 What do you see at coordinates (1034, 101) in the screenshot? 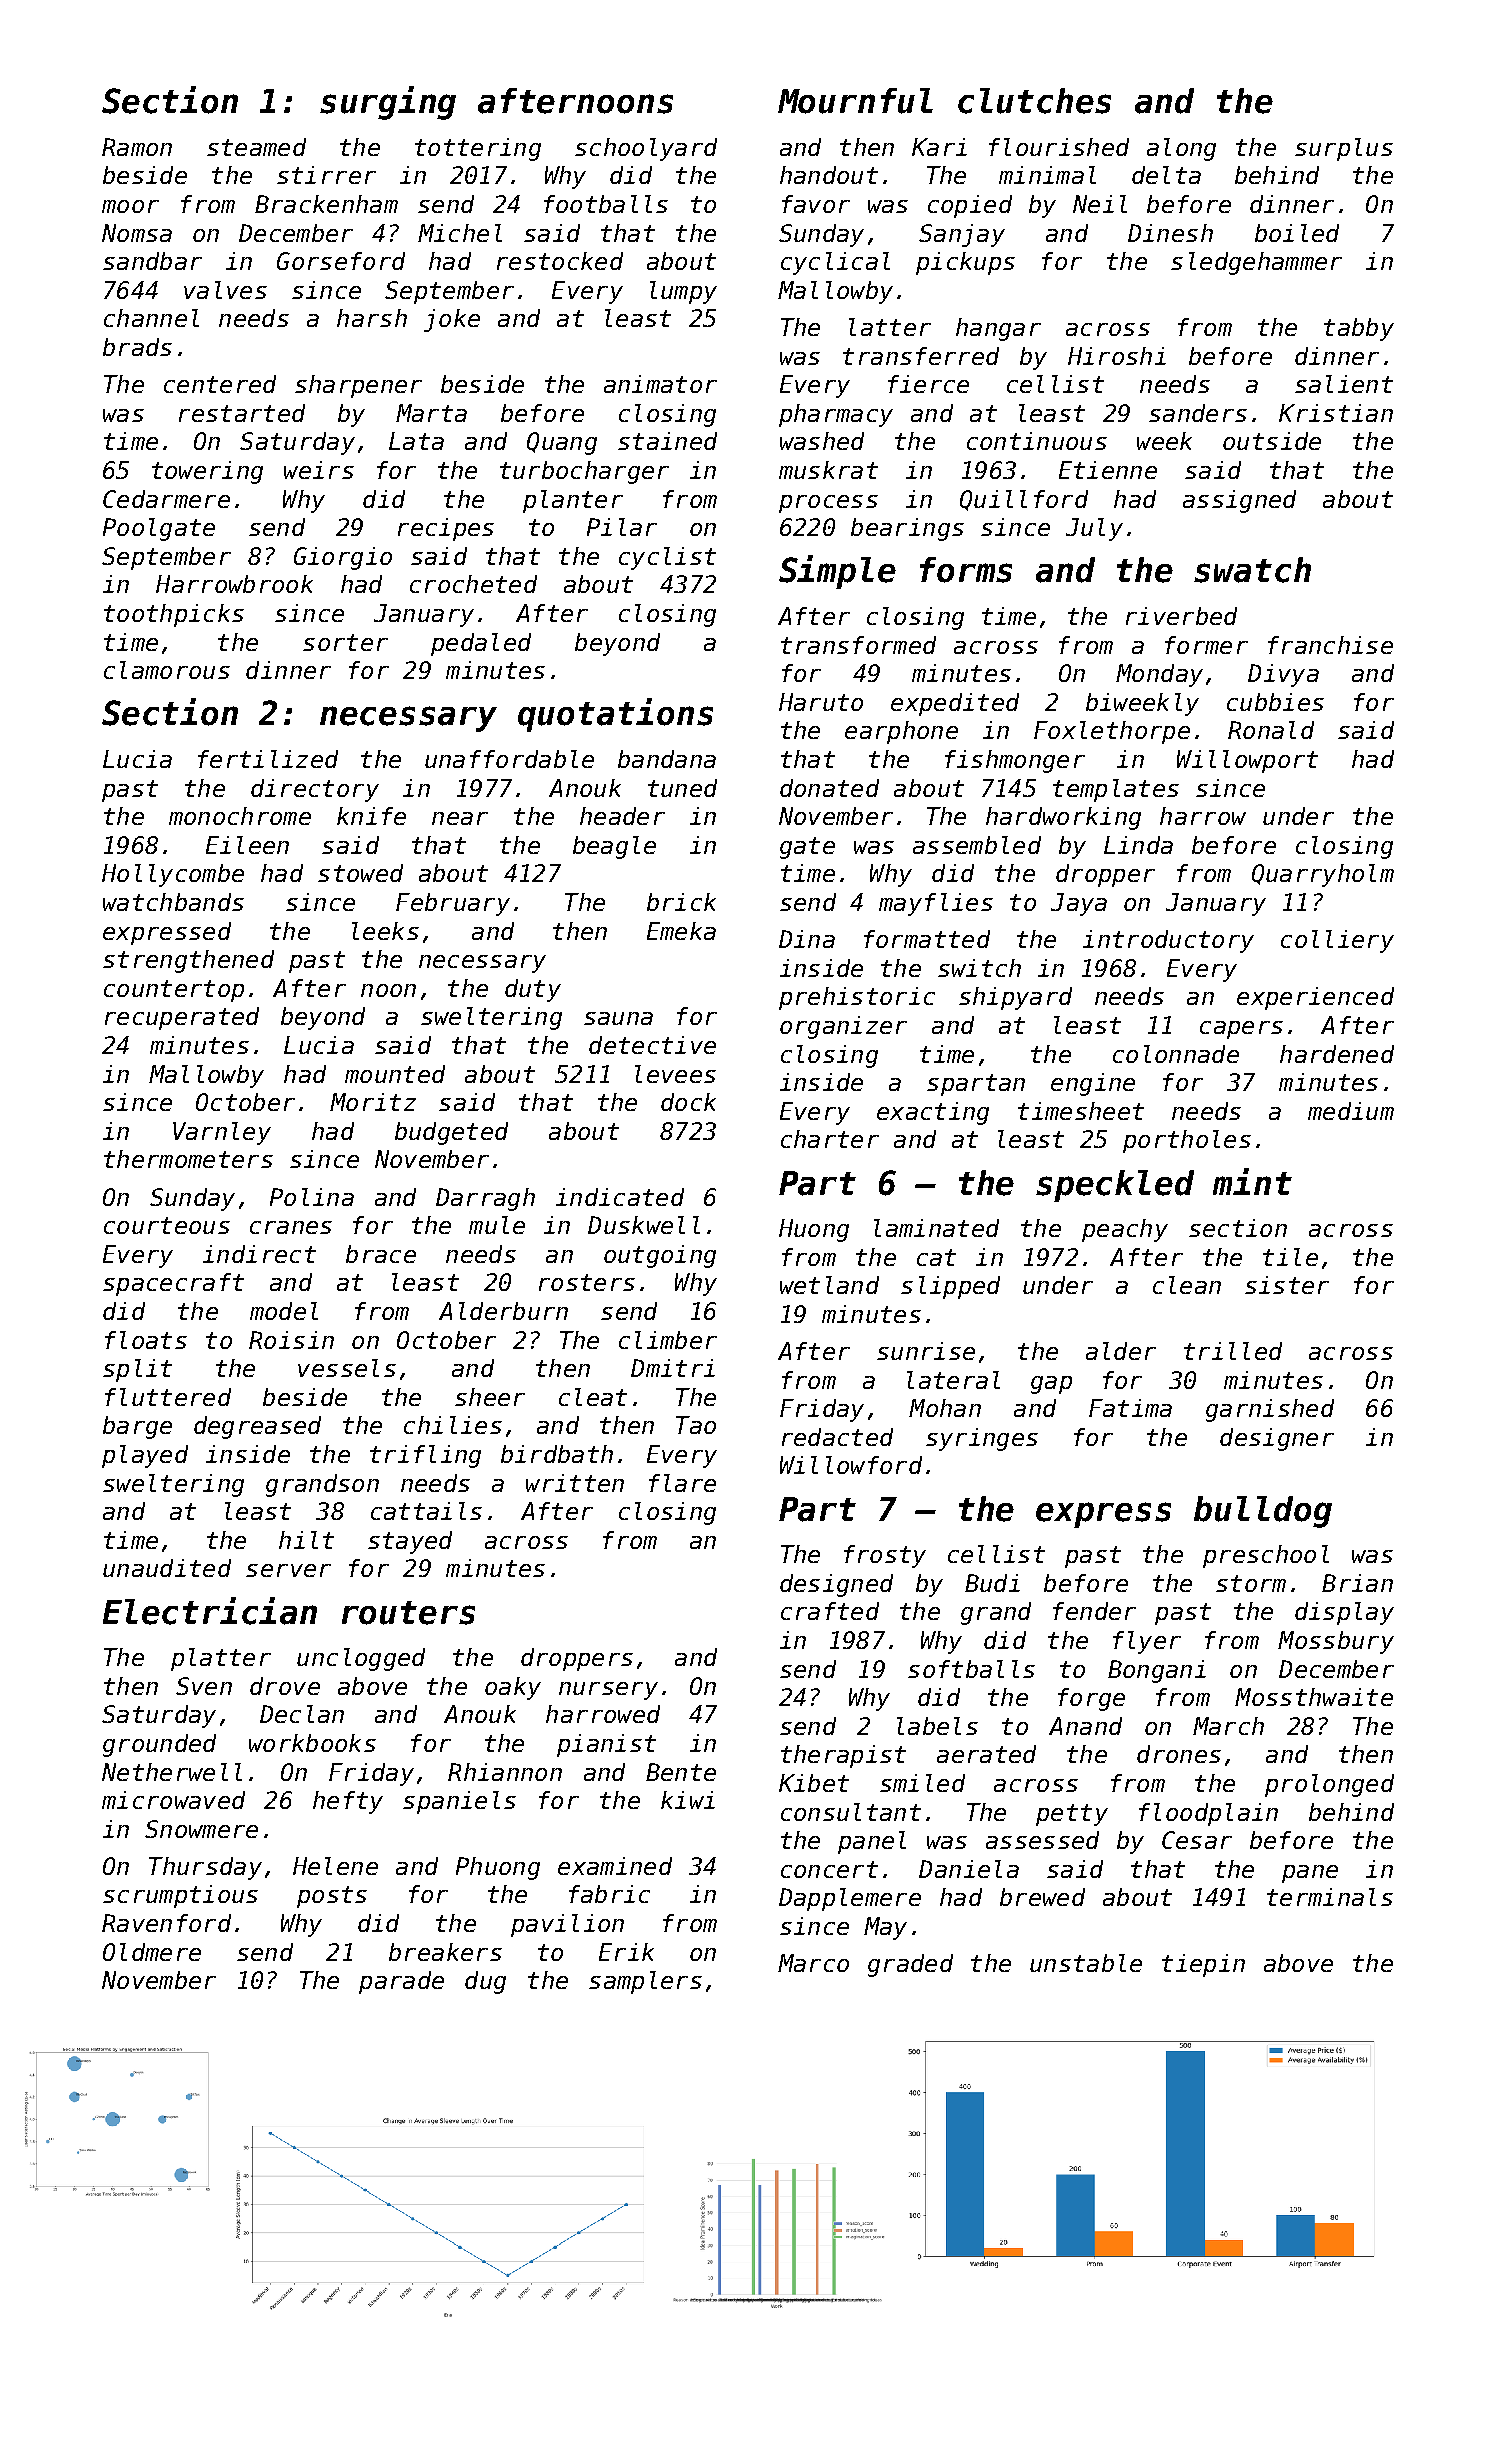
I see `clutches` at bounding box center [1034, 101].
